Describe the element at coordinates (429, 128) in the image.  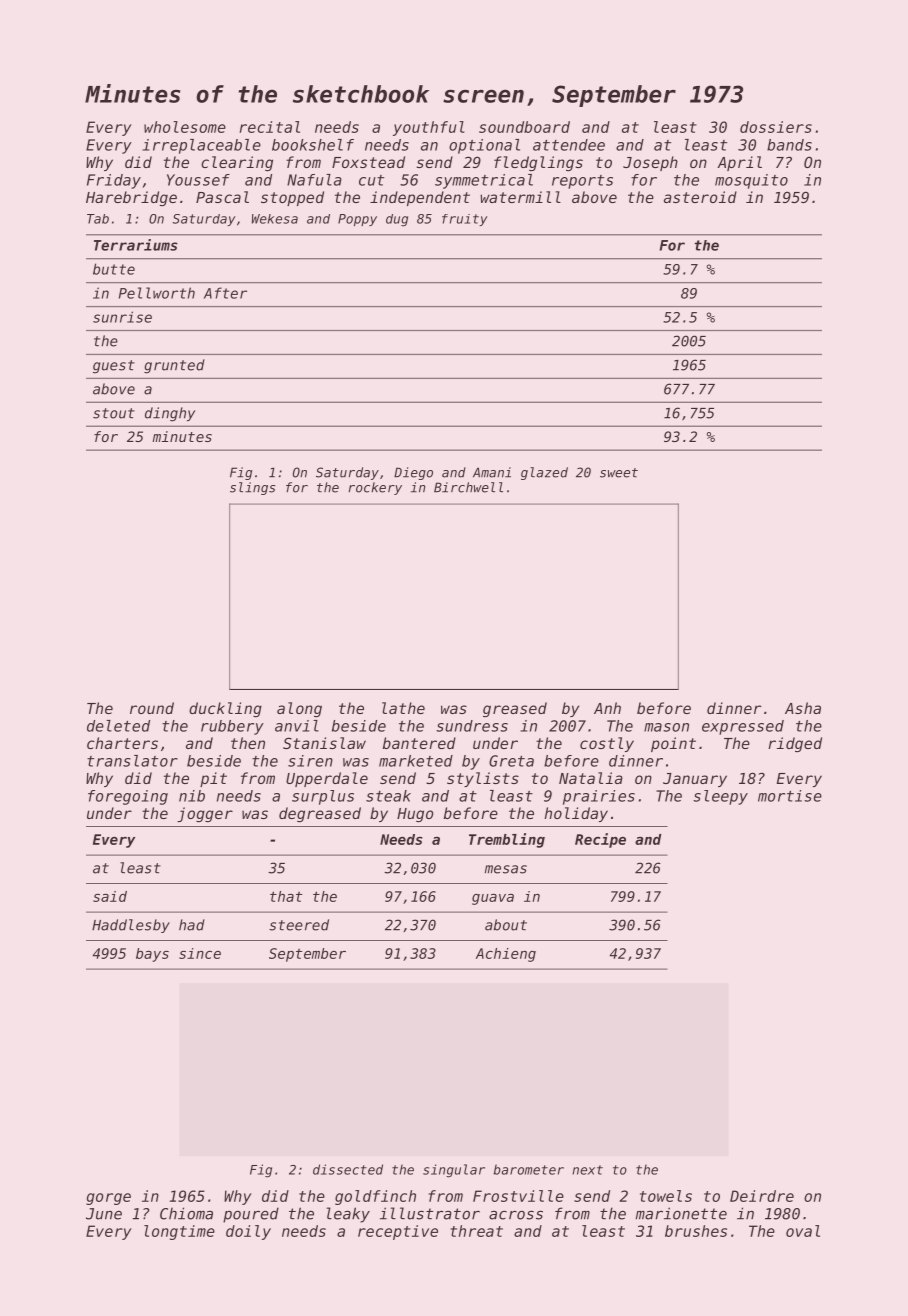
I see `youthful` at that location.
